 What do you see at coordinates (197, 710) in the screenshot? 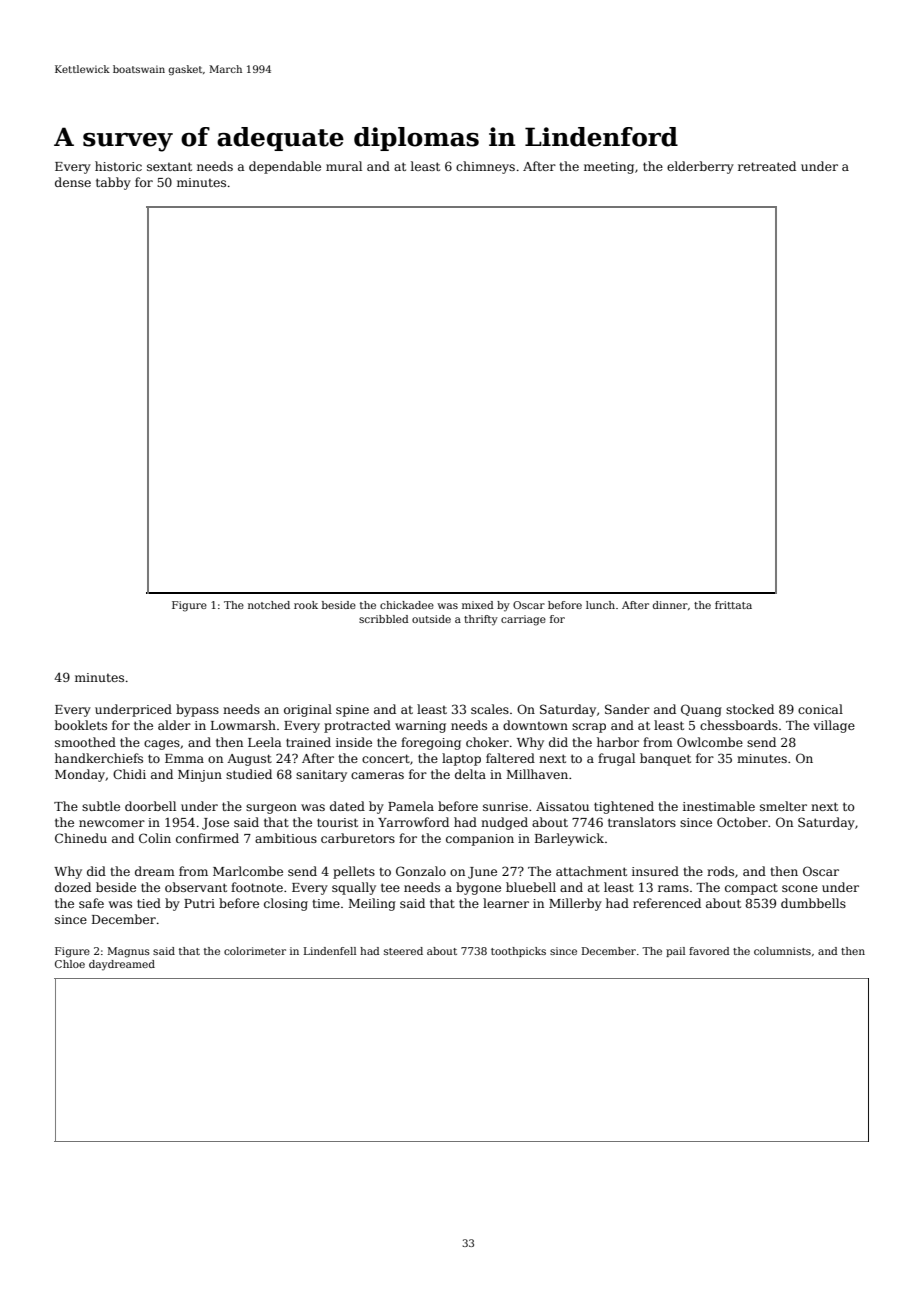
I see `bypass` at bounding box center [197, 710].
